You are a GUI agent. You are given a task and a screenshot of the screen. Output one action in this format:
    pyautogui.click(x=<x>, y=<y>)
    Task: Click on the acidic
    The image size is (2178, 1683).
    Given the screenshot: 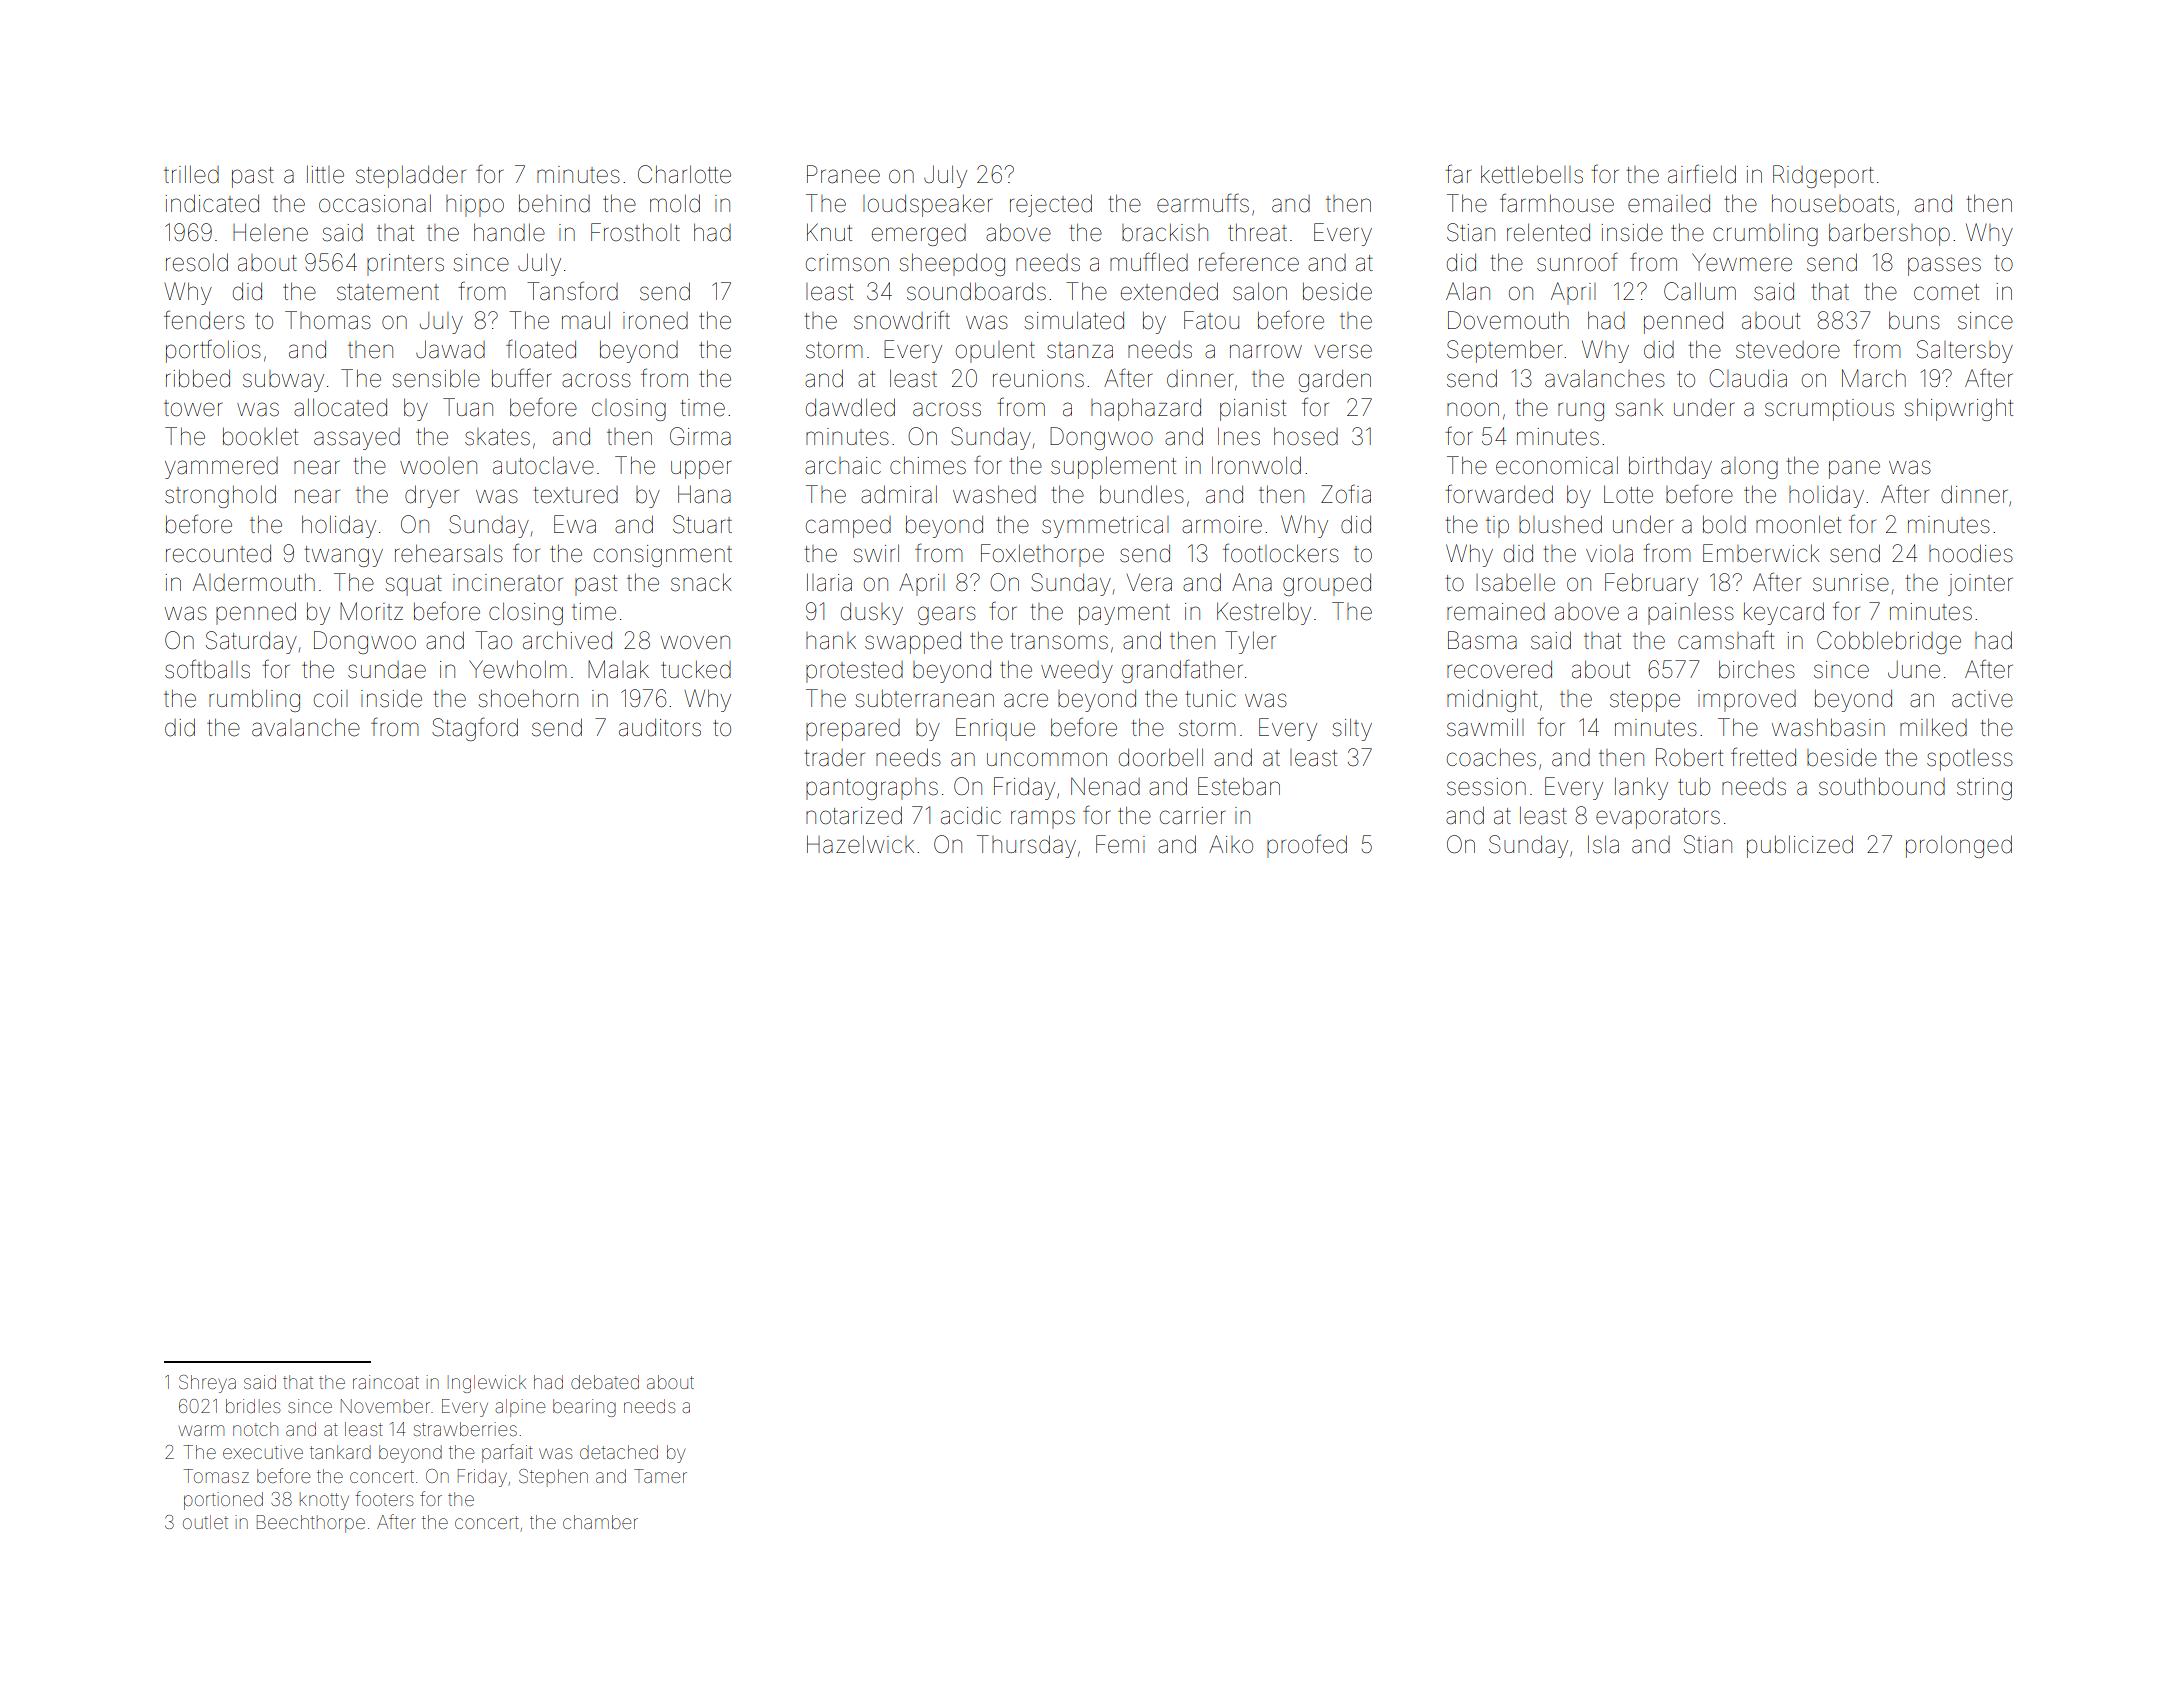 What is the action you would take?
    pyautogui.click(x=971, y=816)
